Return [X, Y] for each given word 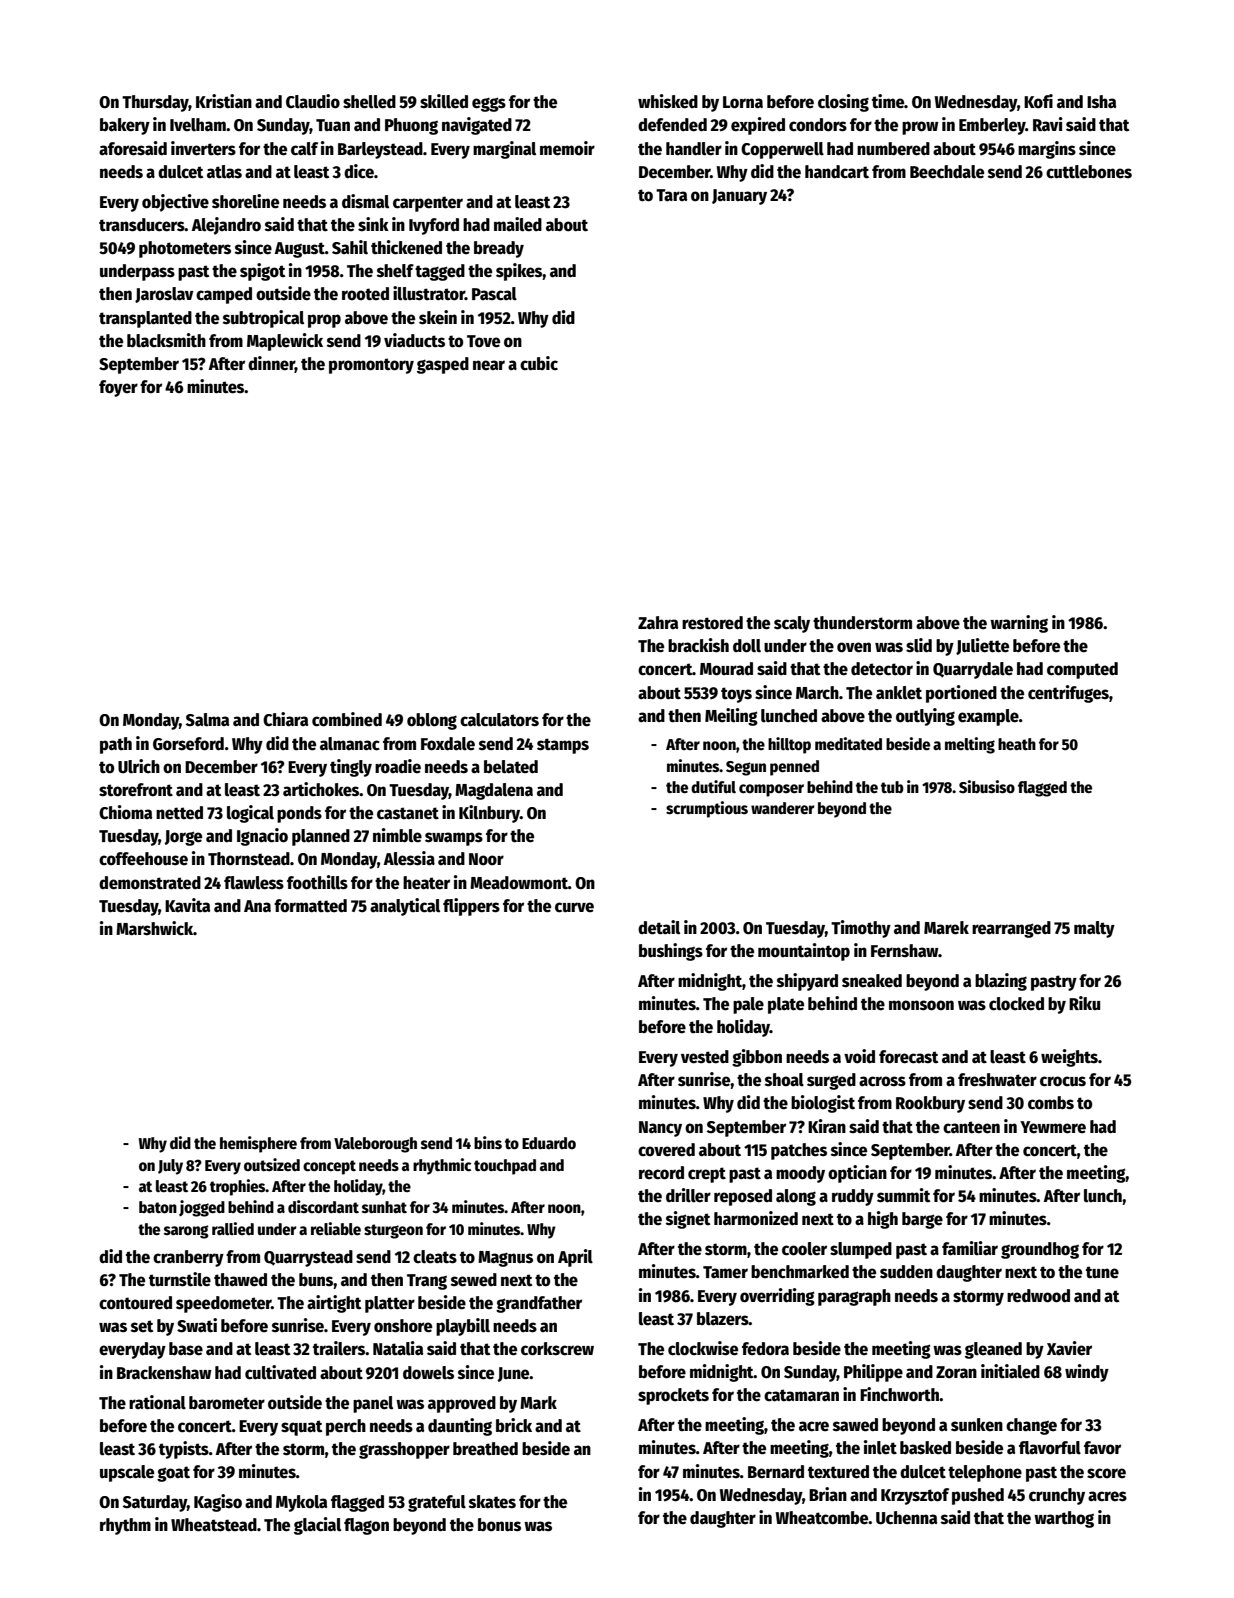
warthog [1064, 1519]
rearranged [1011, 929]
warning [1019, 624]
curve [574, 907]
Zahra [658, 623]
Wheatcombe [822, 1518]
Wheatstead [214, 1525]
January [739, 197]
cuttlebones [1089, 172]
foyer [118, 388]
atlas [224, 172]
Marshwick [154, 928]
